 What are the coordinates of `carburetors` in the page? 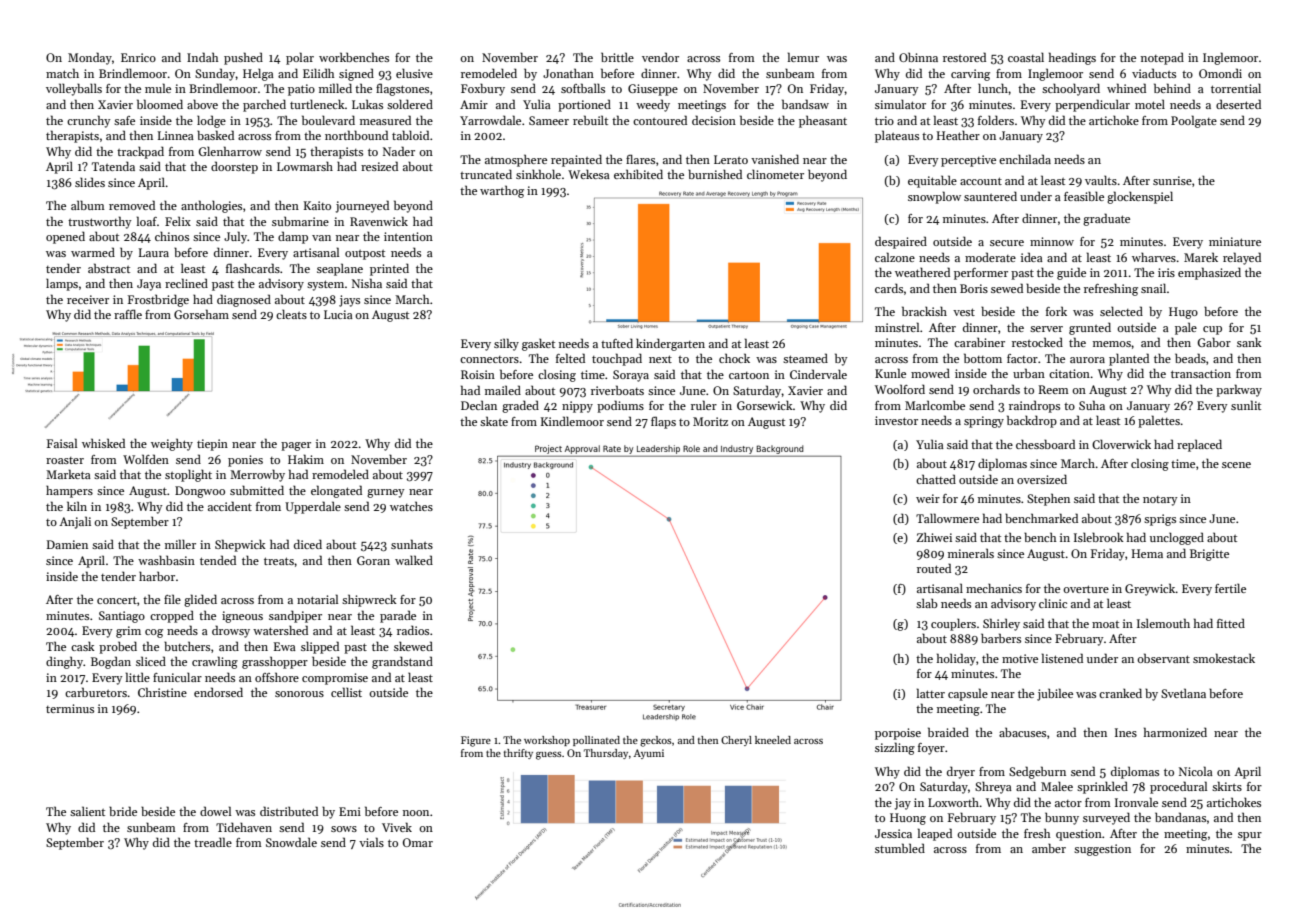 It's located at (96, 692).
